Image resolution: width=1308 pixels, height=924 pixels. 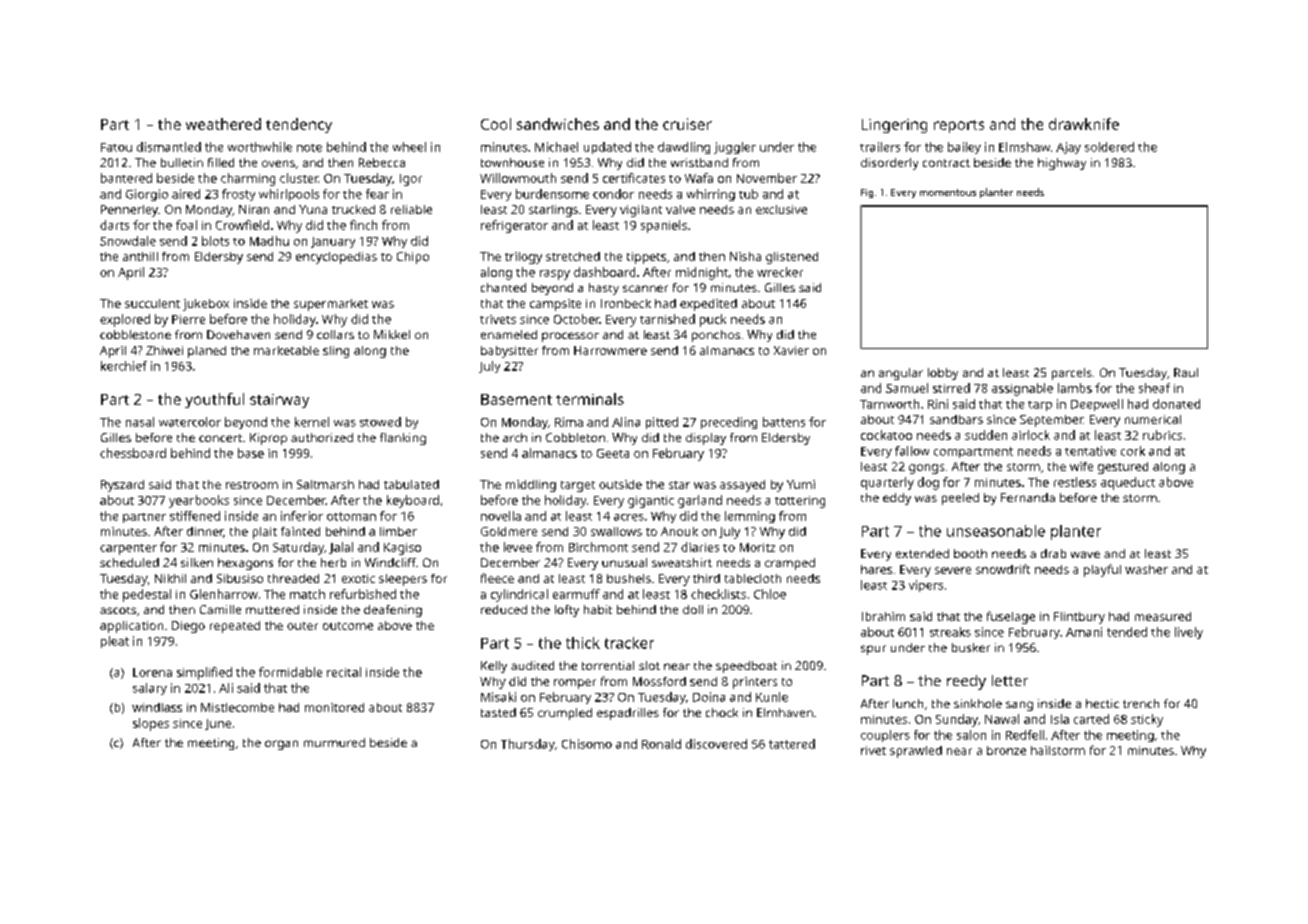 I want to click on cobblestone, so click(x=135, y=334).
